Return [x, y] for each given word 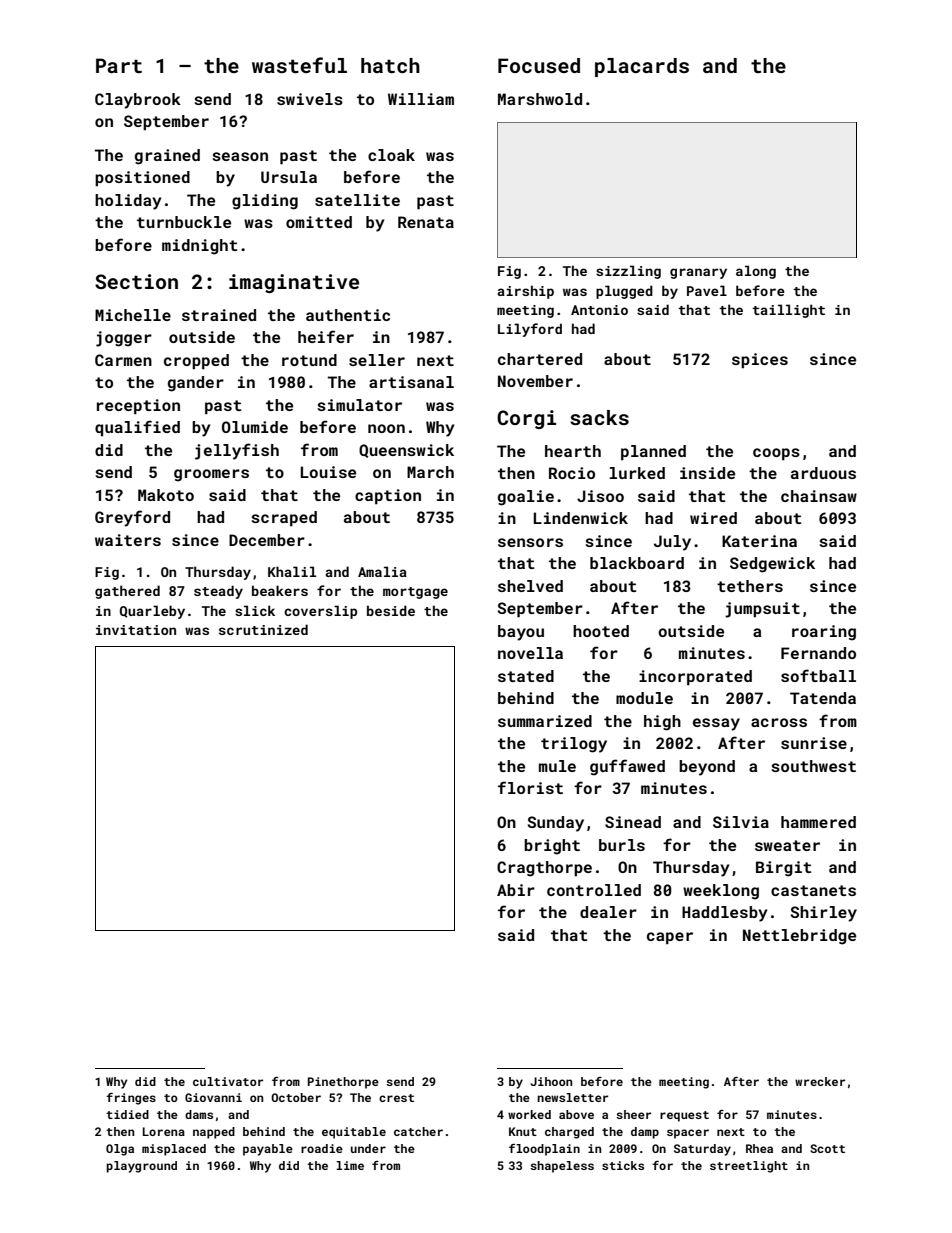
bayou [521, 633]
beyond [707, 768]
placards [642, 67]
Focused [539, 65]
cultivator [228, 1081]
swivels [310, 99]
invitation [136, 630]
